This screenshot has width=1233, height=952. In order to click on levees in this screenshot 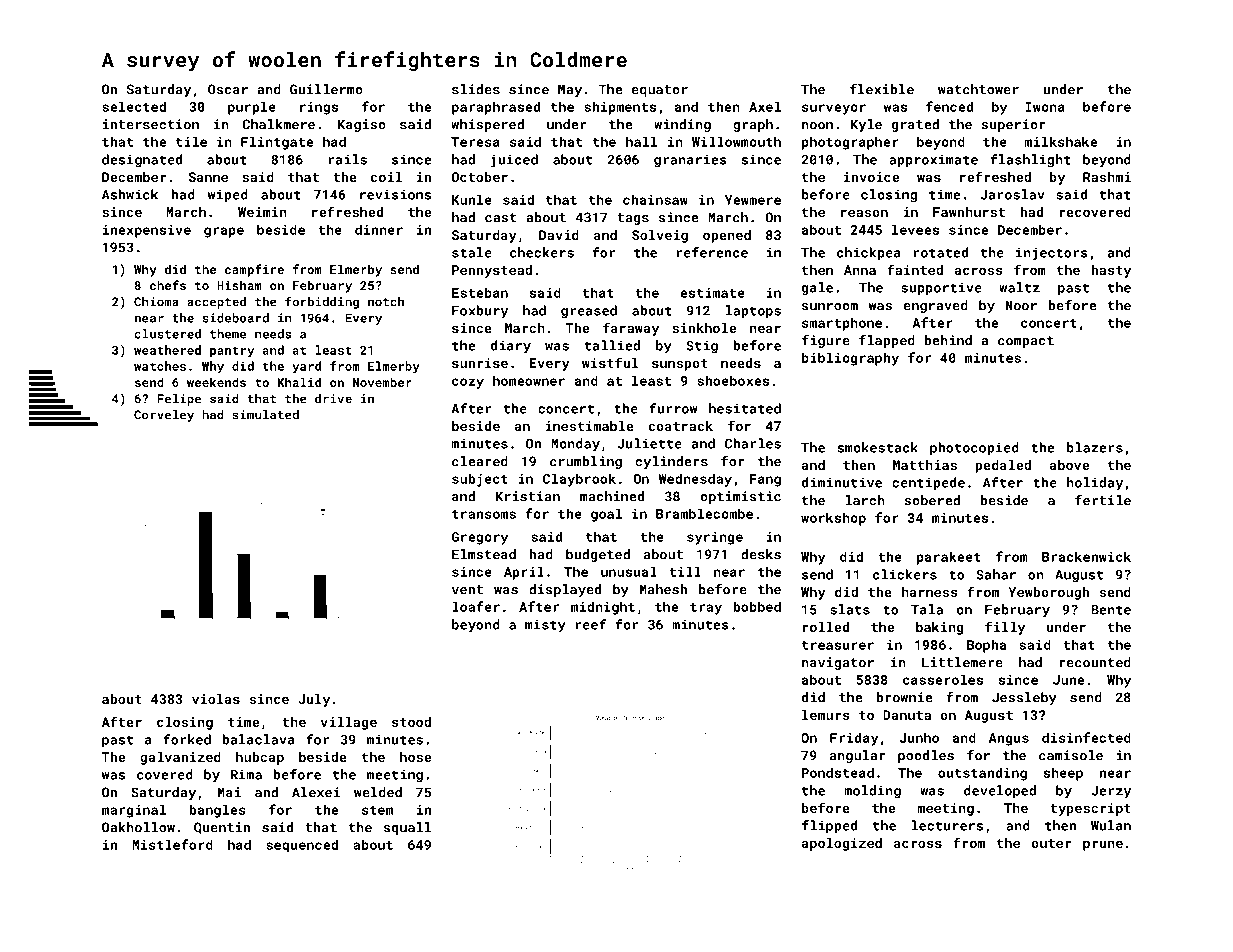, I will do `click(915, 229)`.
